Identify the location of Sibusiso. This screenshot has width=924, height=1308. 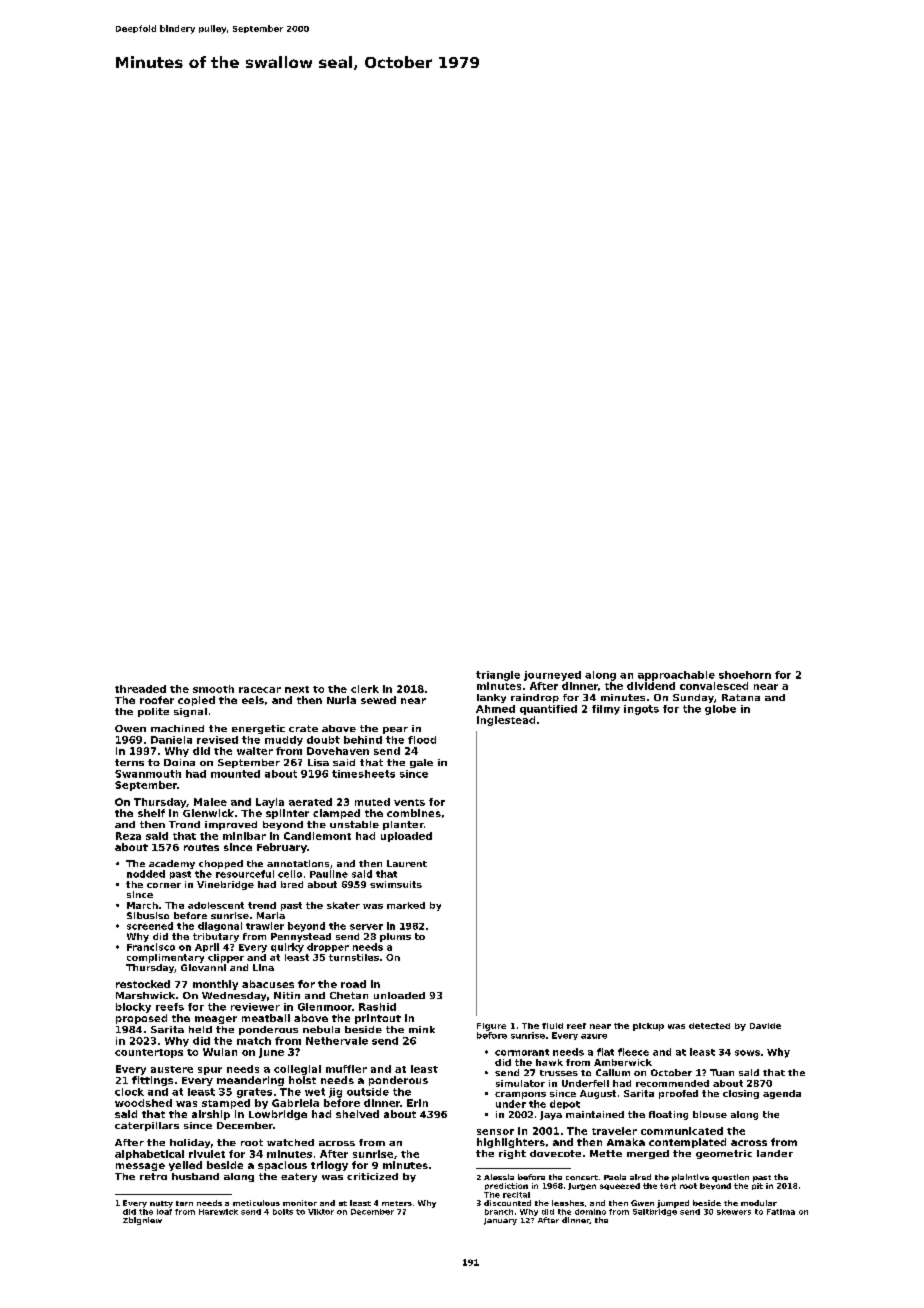
(148, 915).
